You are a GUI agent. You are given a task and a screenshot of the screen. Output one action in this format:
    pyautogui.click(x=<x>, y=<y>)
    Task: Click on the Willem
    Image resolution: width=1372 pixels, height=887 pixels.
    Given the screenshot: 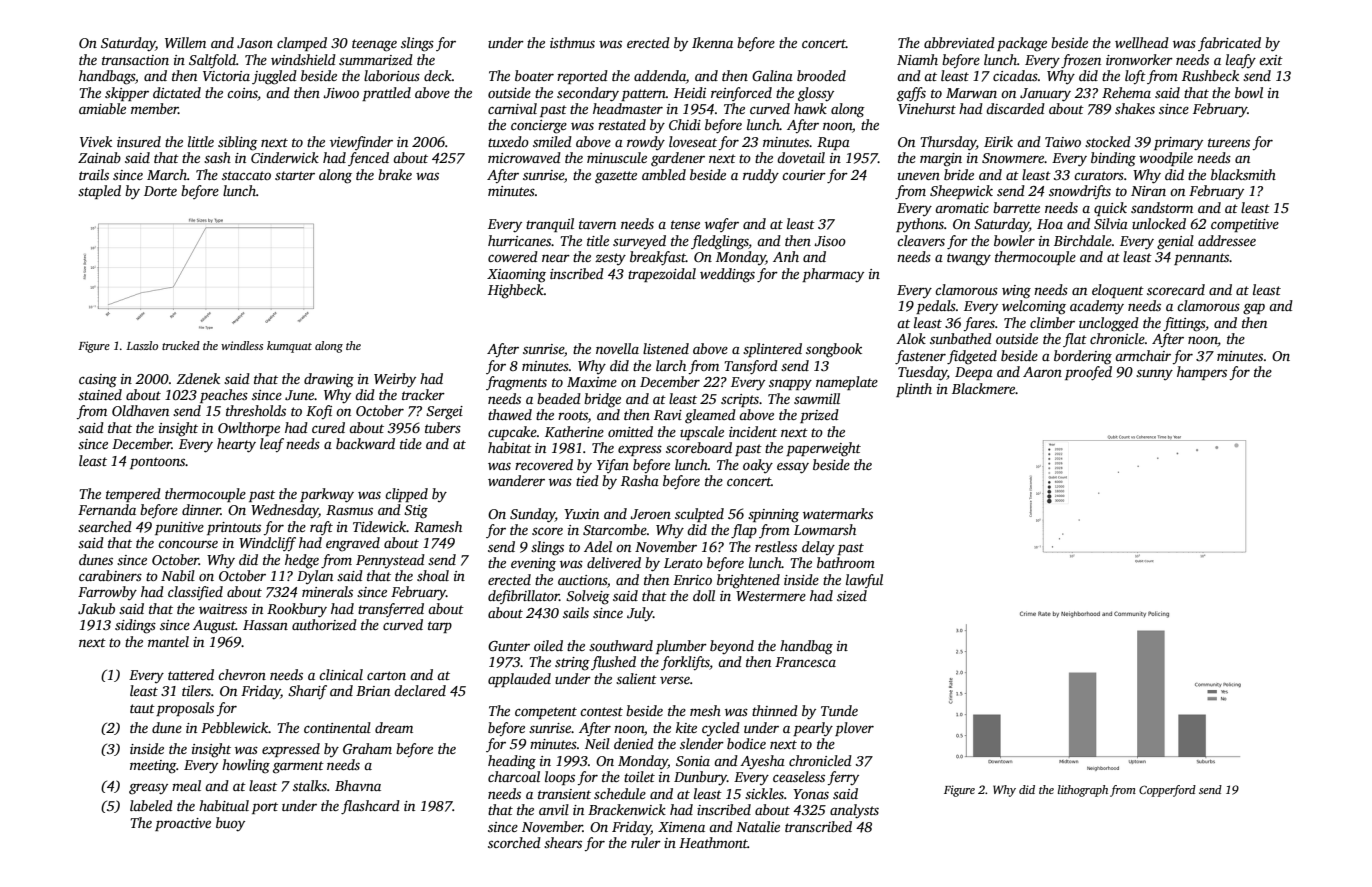 What is the action you would take?
    pyautogui.click(x=185, y=42)
